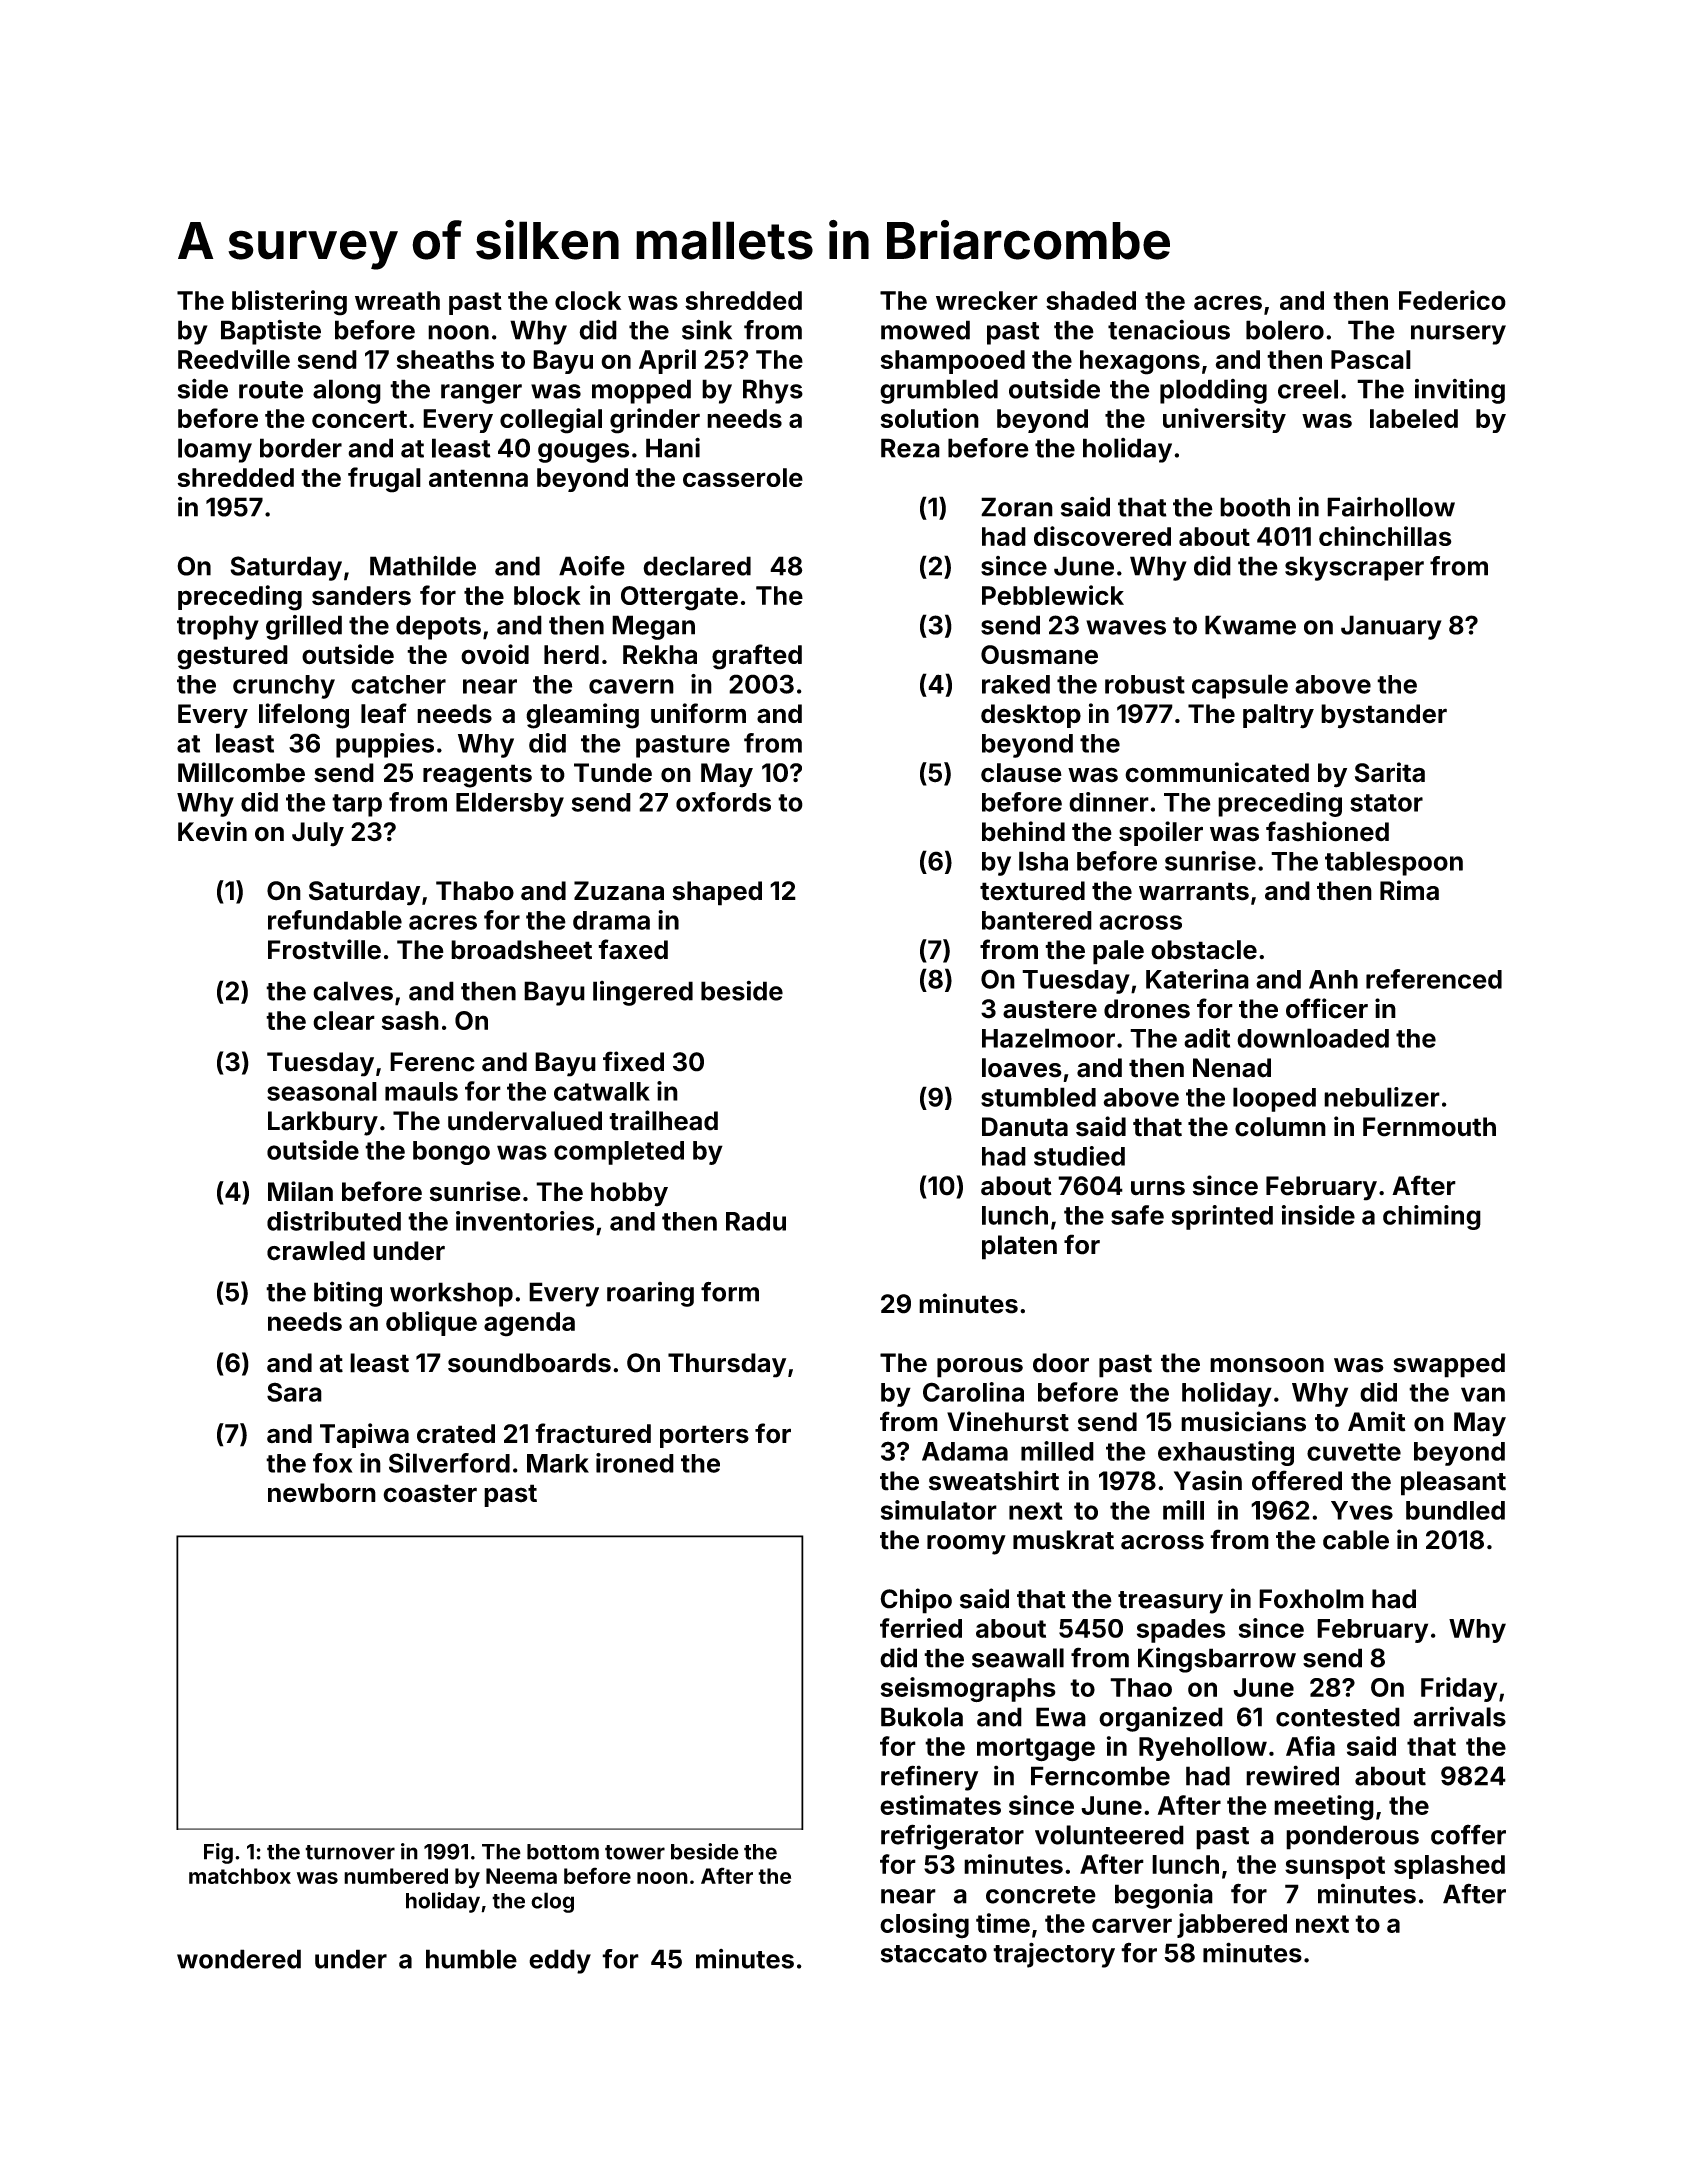 This page has width=1683, height=2178. Describe the element at coordinates (322, 1091) in the page. I see `seasonal` at that location.
